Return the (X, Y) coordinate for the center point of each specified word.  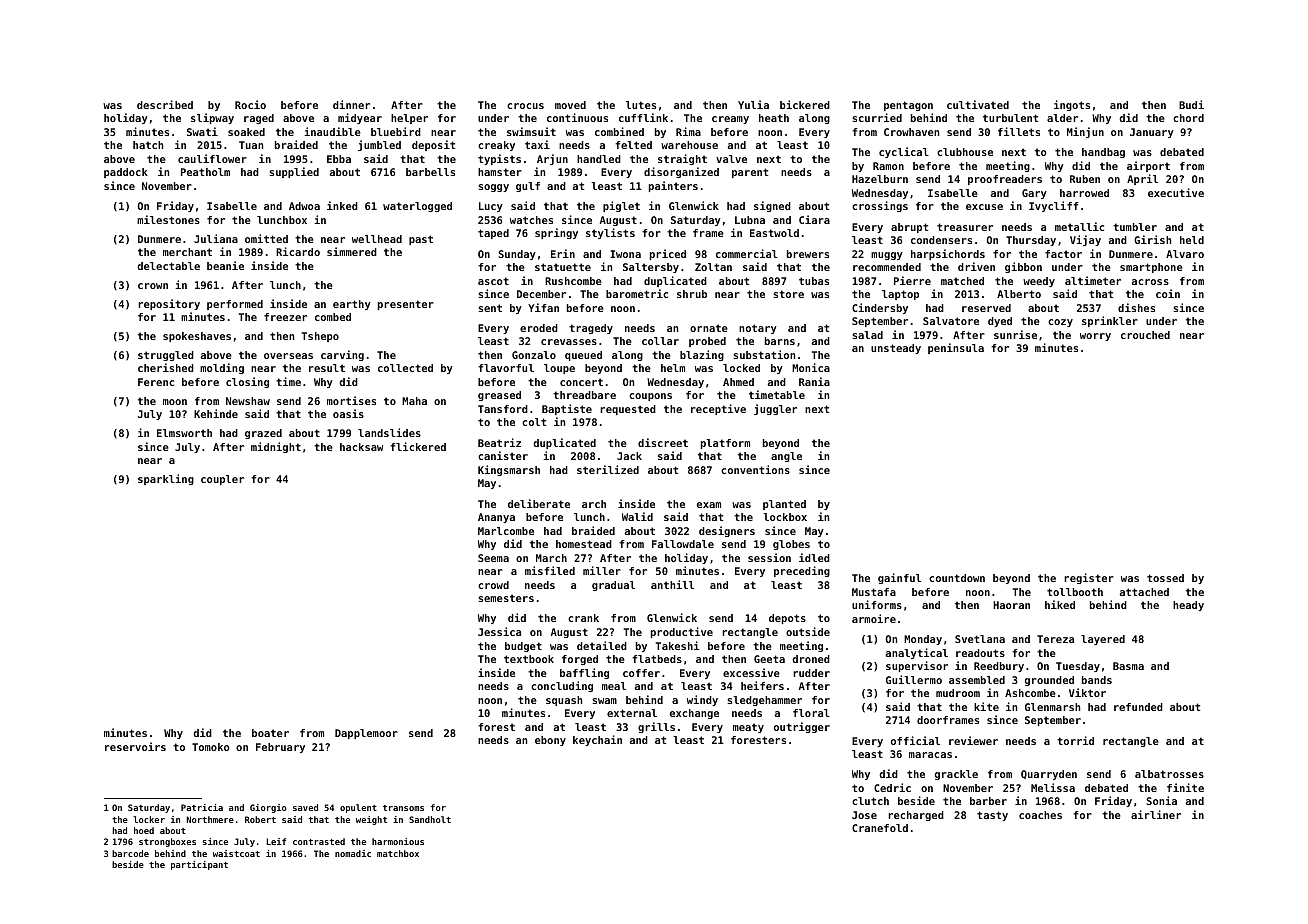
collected (405, 368)
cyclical (904, 152)
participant (199, 865)
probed (707, 342)
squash (564, 701)
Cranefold (880, 828)
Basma (1128, 666)
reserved (986, 308)
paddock (126, 173)
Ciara (814, 219)
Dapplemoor (366, 734)
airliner (1156, 814)
